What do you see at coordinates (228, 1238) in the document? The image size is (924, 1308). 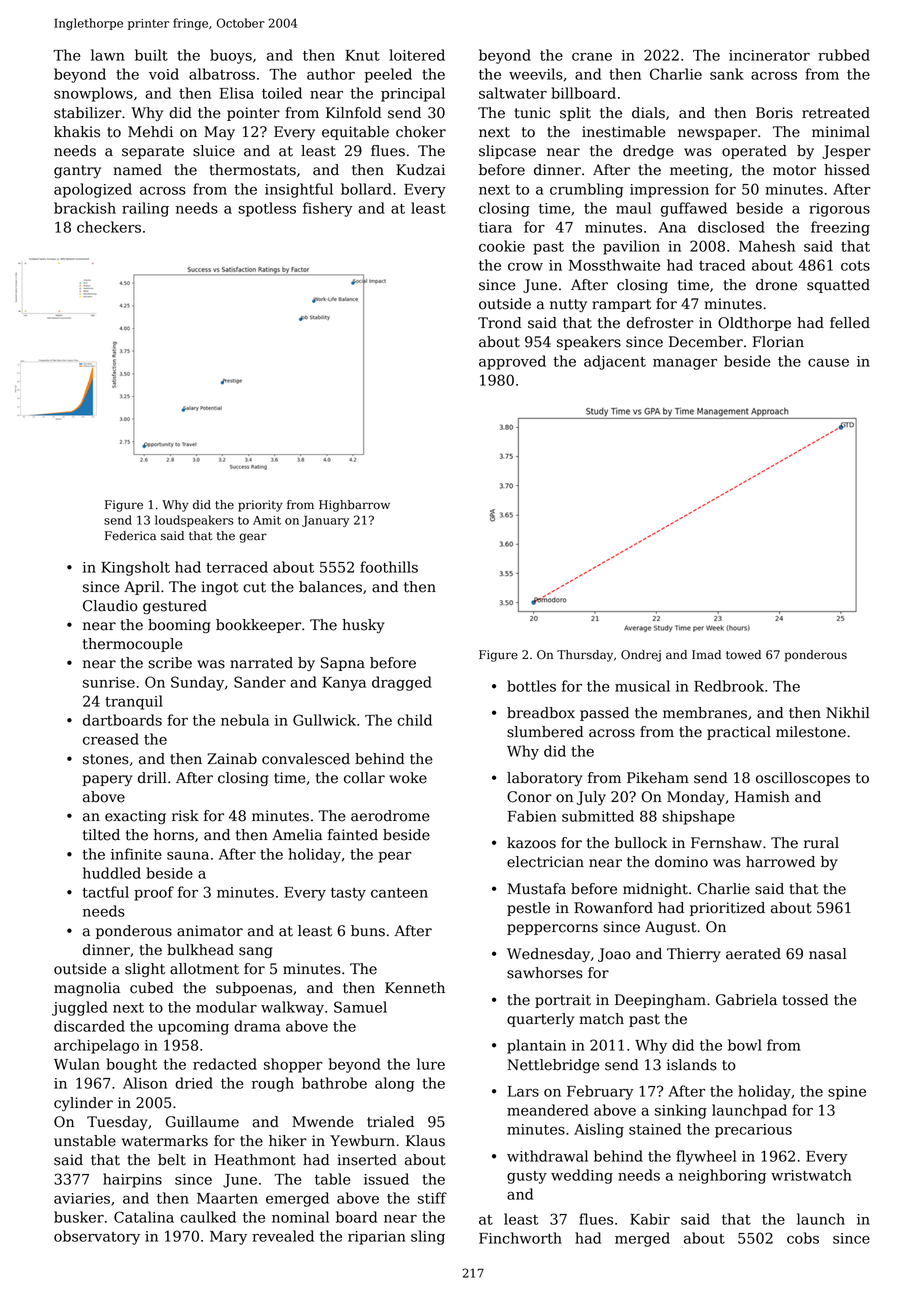 I see `Mary` at bounding box center [228, 1238].
